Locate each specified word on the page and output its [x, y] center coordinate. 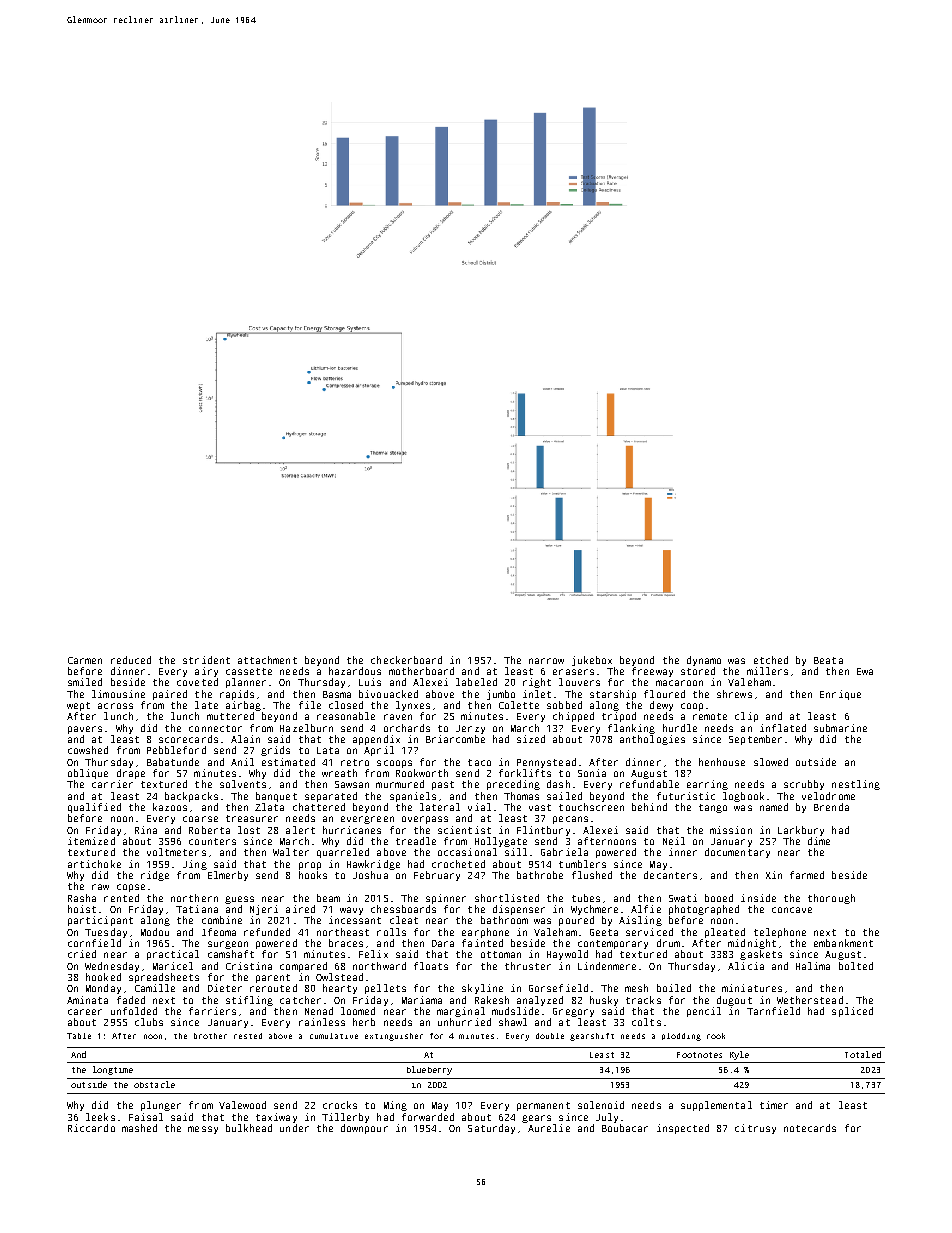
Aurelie [549, 1128]
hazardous [355, 671]
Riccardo [91, 1128]
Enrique [840, 695]
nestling [856, 785]
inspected [683, 1129]
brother [210, 1036]
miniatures [752, 988]
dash [558, 784]
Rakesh [492, 1000]
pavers [85, 730]
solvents [243, 784]
